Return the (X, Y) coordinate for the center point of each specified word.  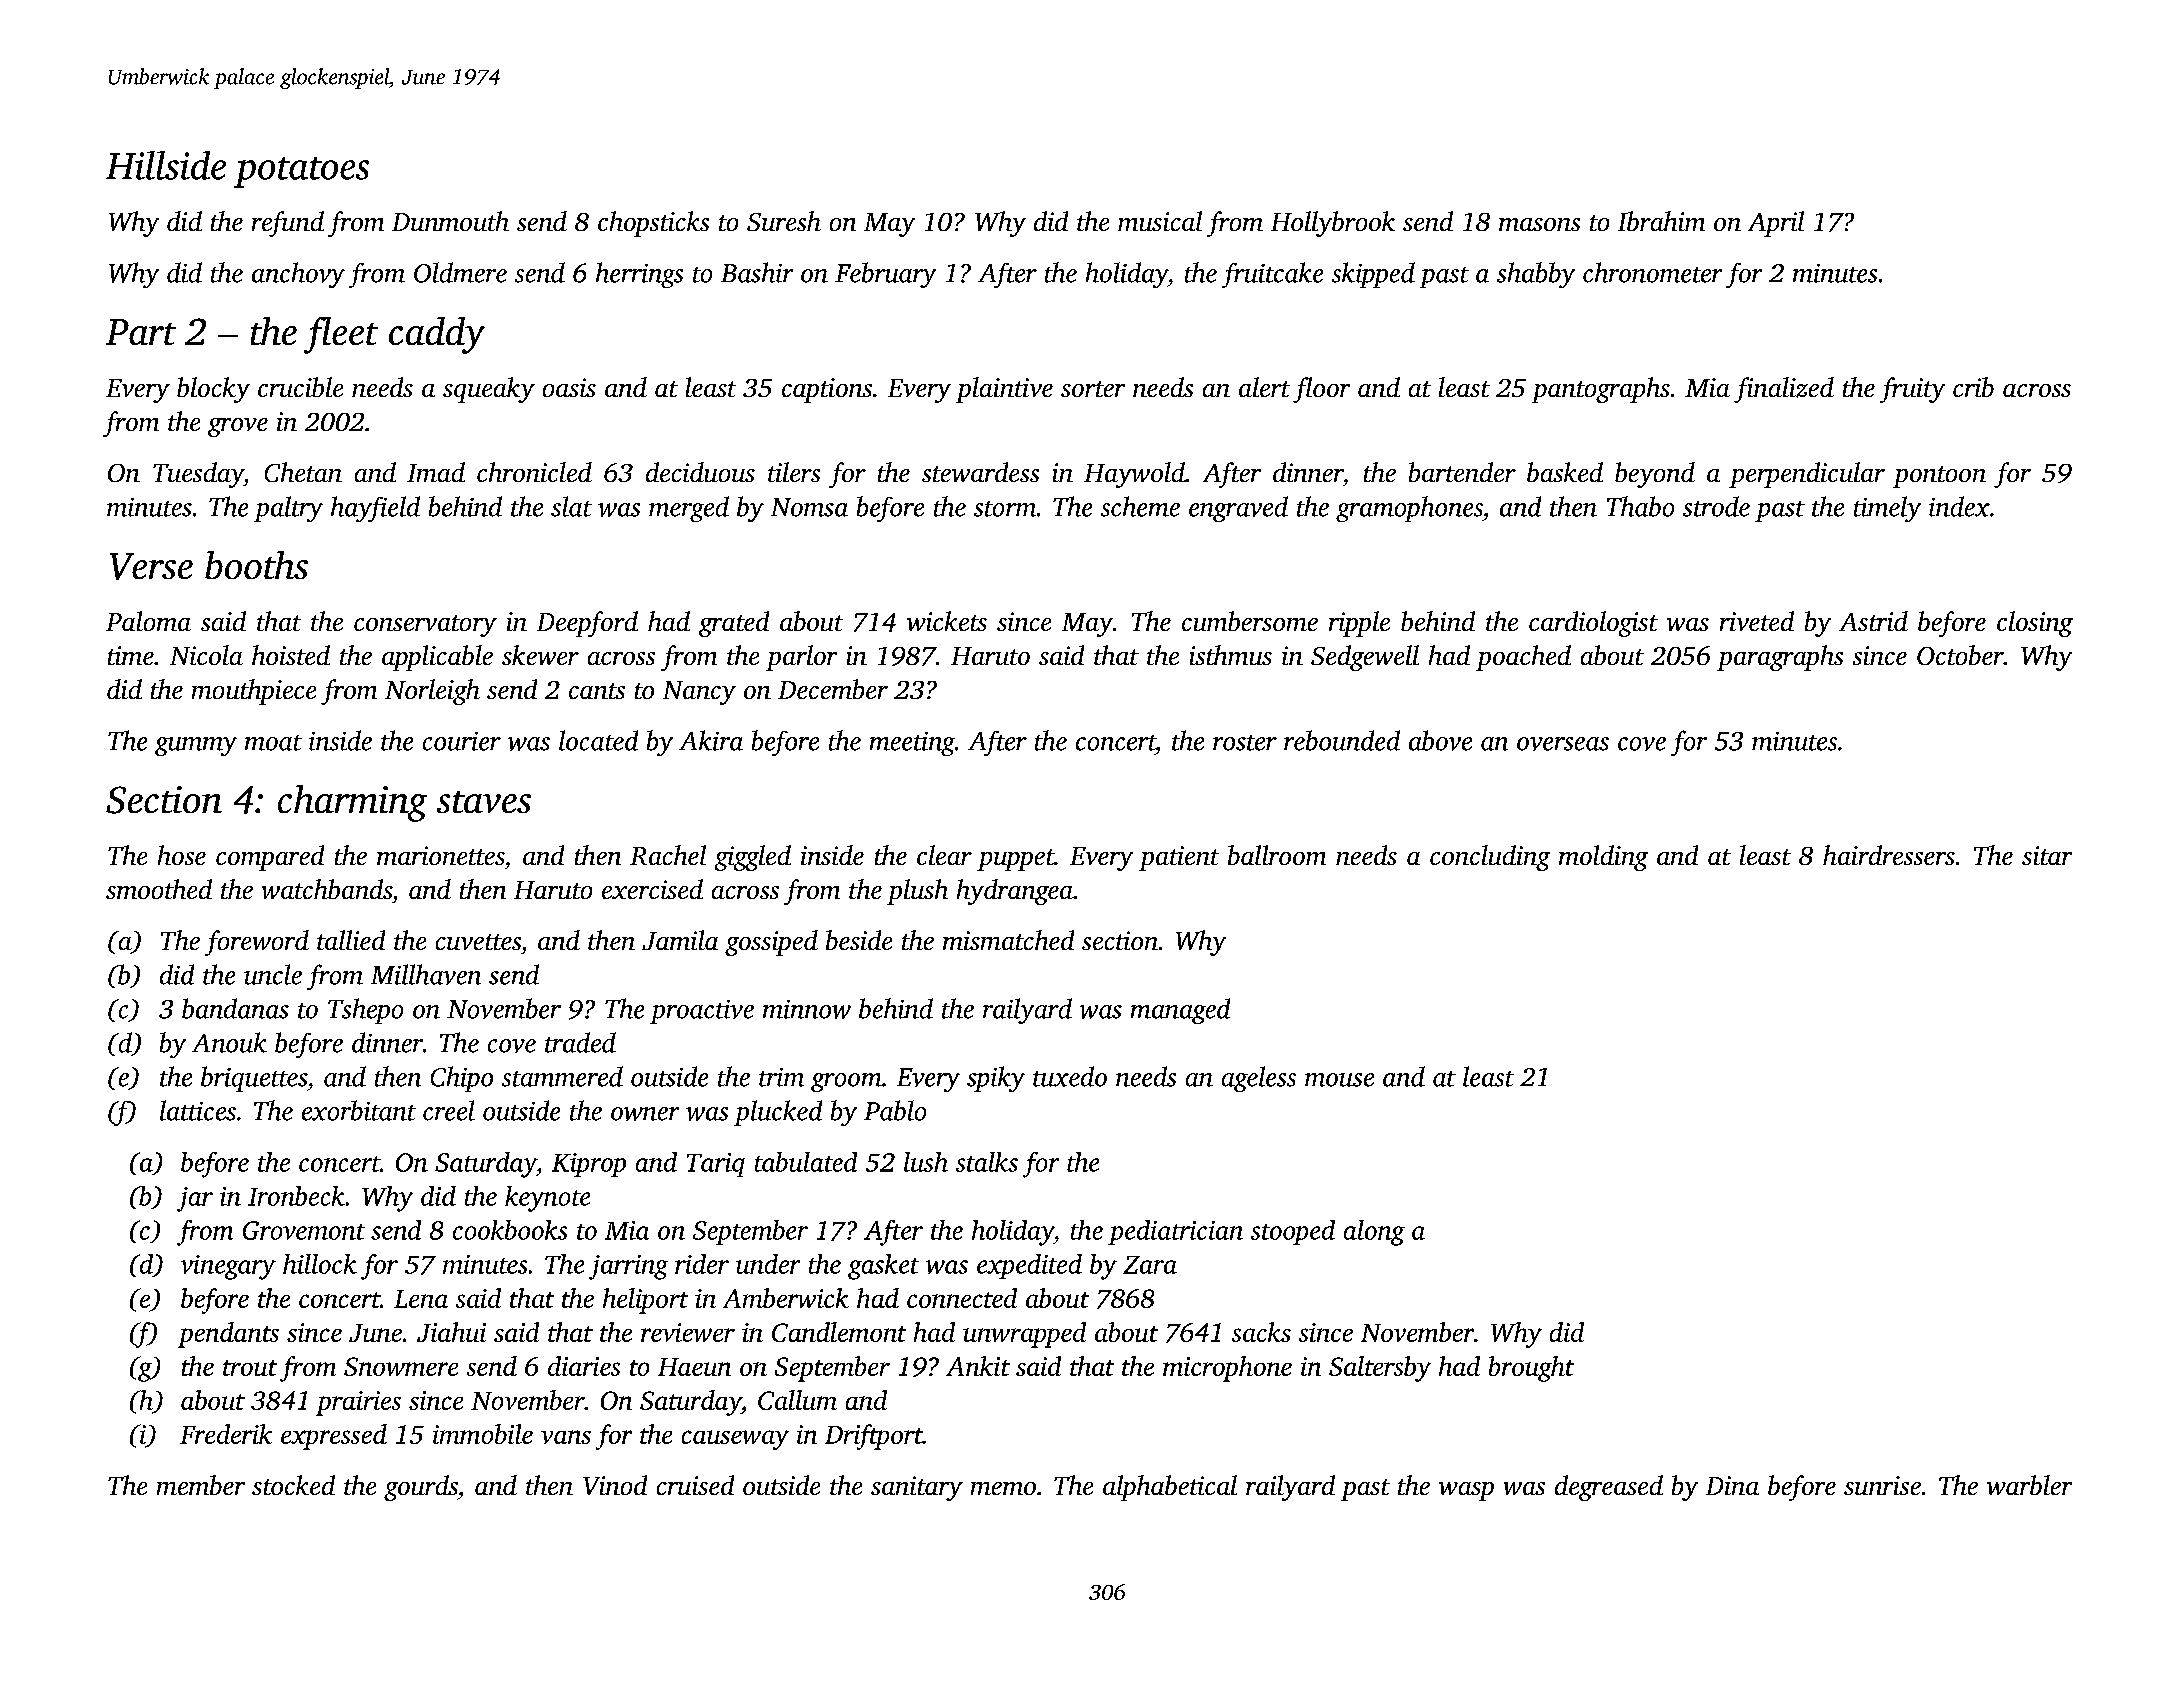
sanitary (917, 1488)
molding (1603, 858)
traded (580, 1042)
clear (944, 855)
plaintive (1004, 390)
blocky (213, 390)
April (1776, 224)
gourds (421, 1488)
